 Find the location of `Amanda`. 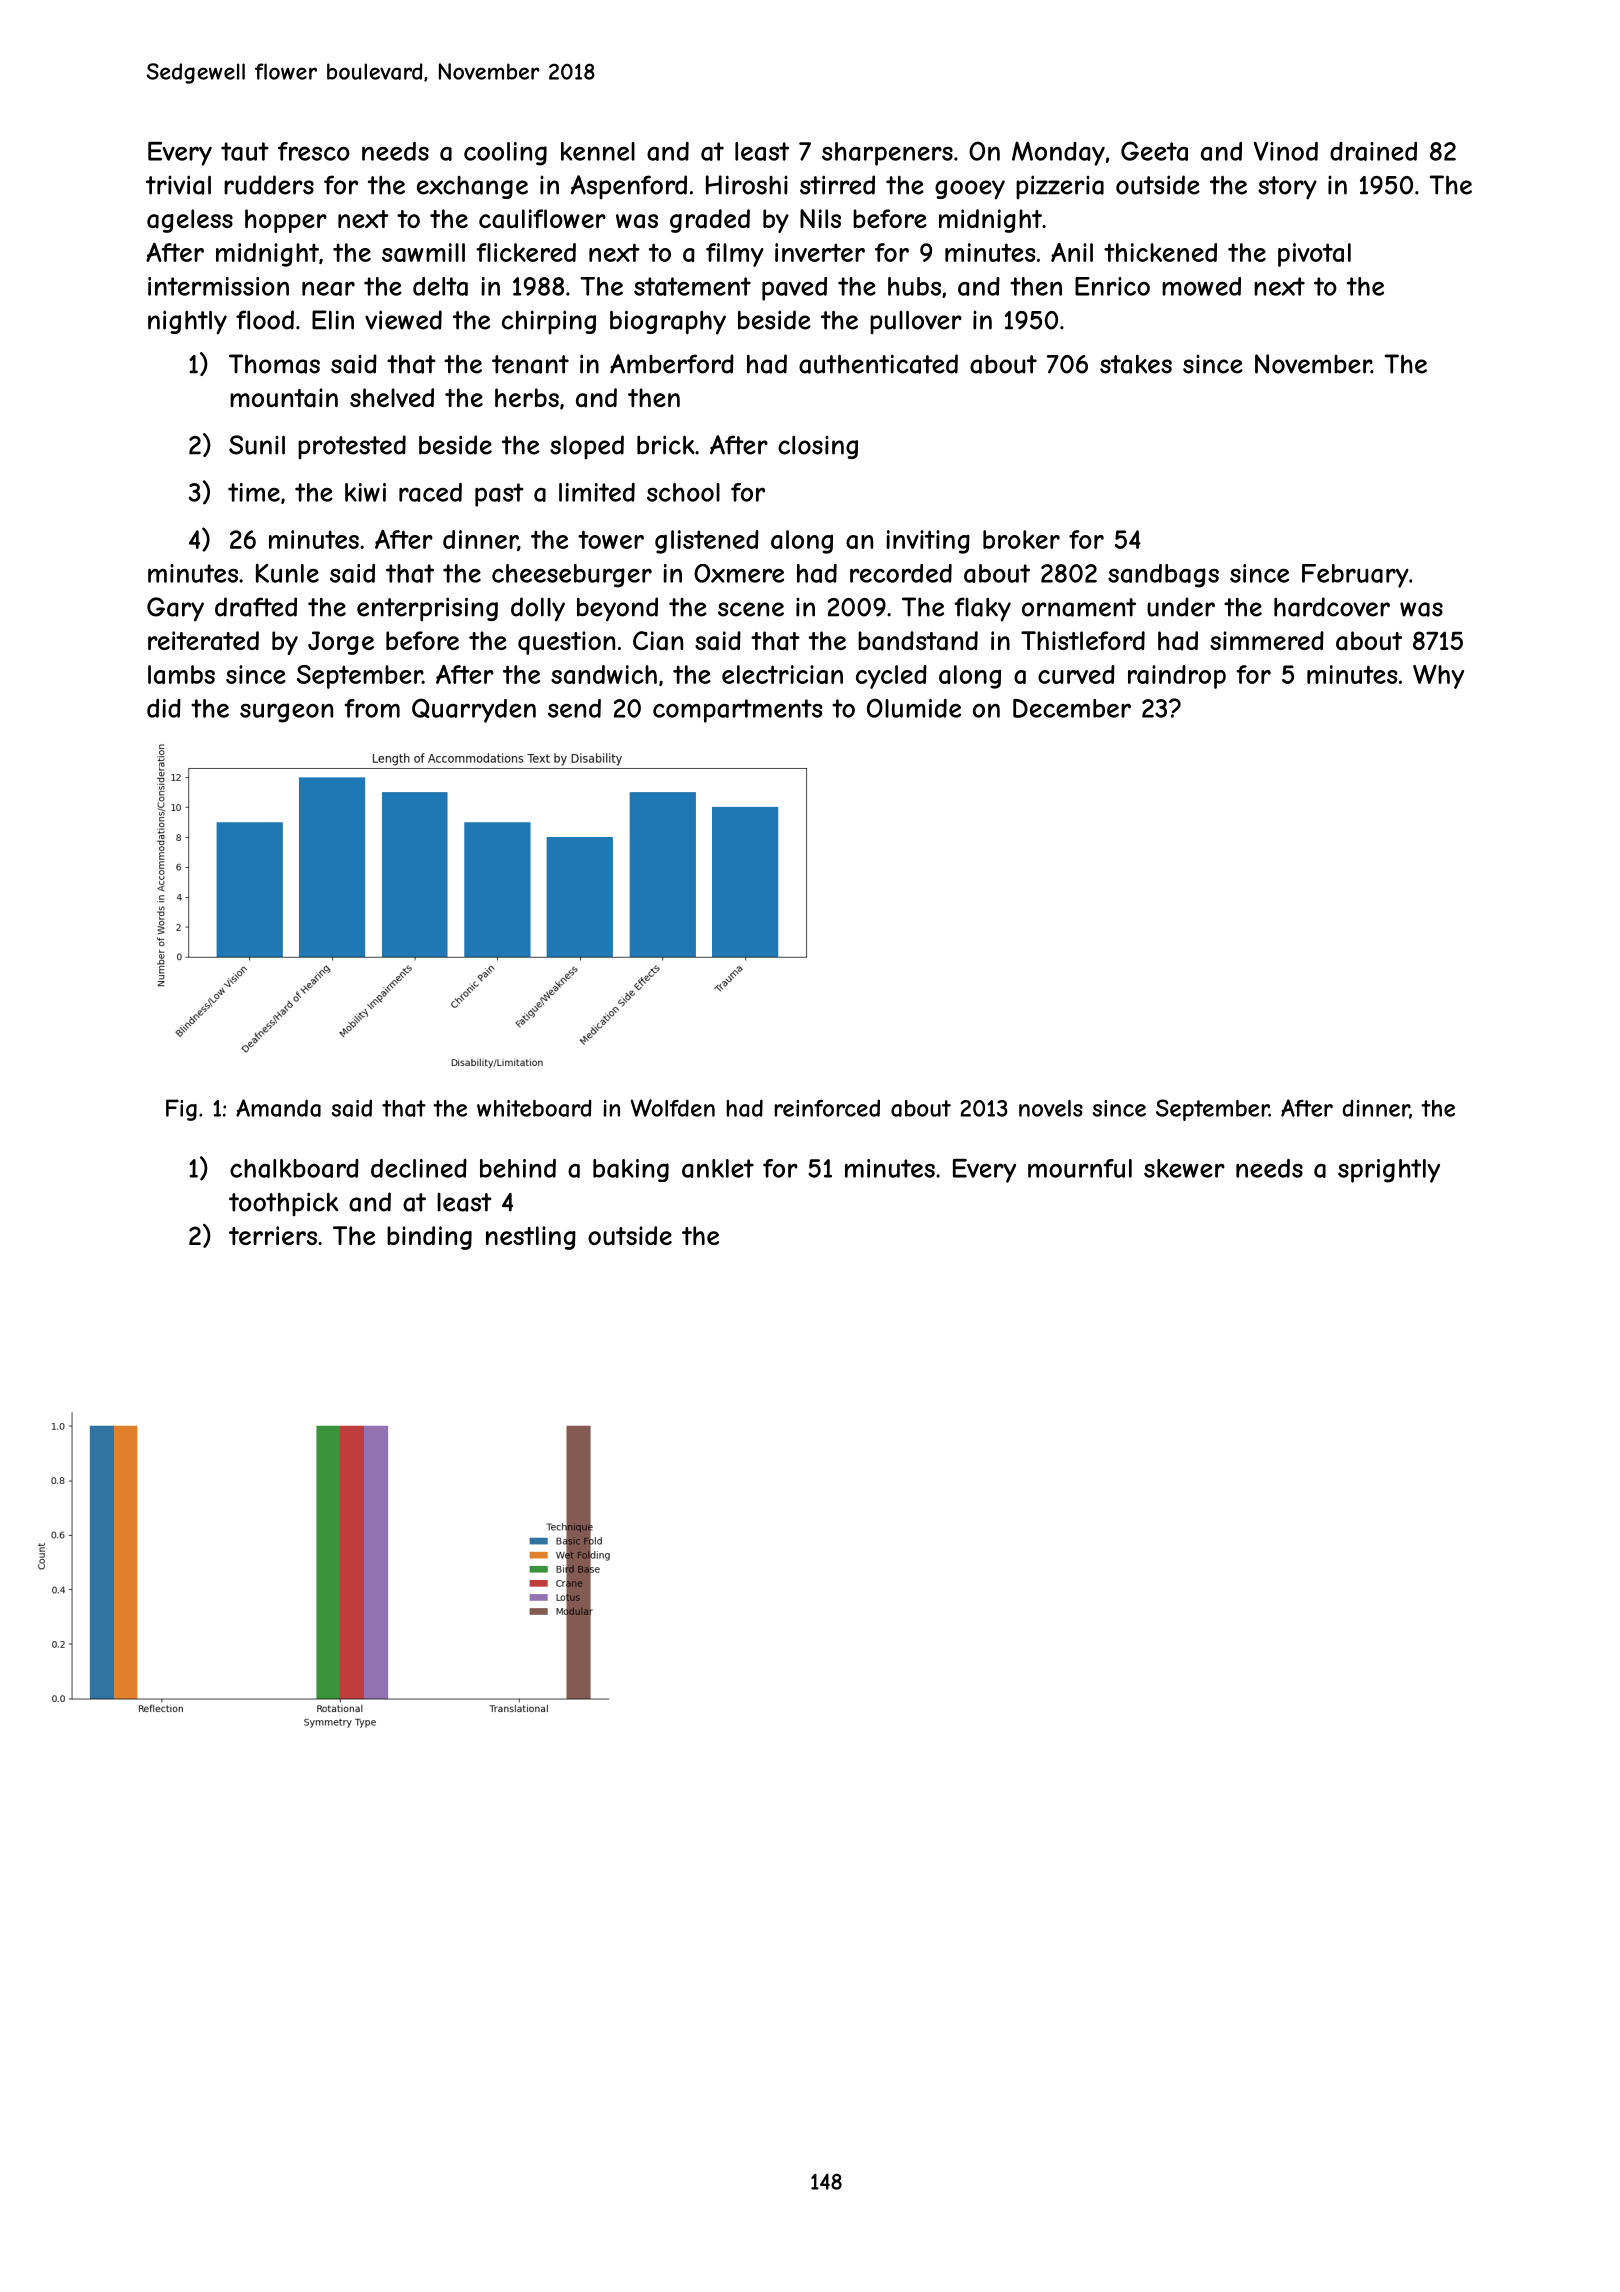

Amanda is located at coordinates (278, 1108).
